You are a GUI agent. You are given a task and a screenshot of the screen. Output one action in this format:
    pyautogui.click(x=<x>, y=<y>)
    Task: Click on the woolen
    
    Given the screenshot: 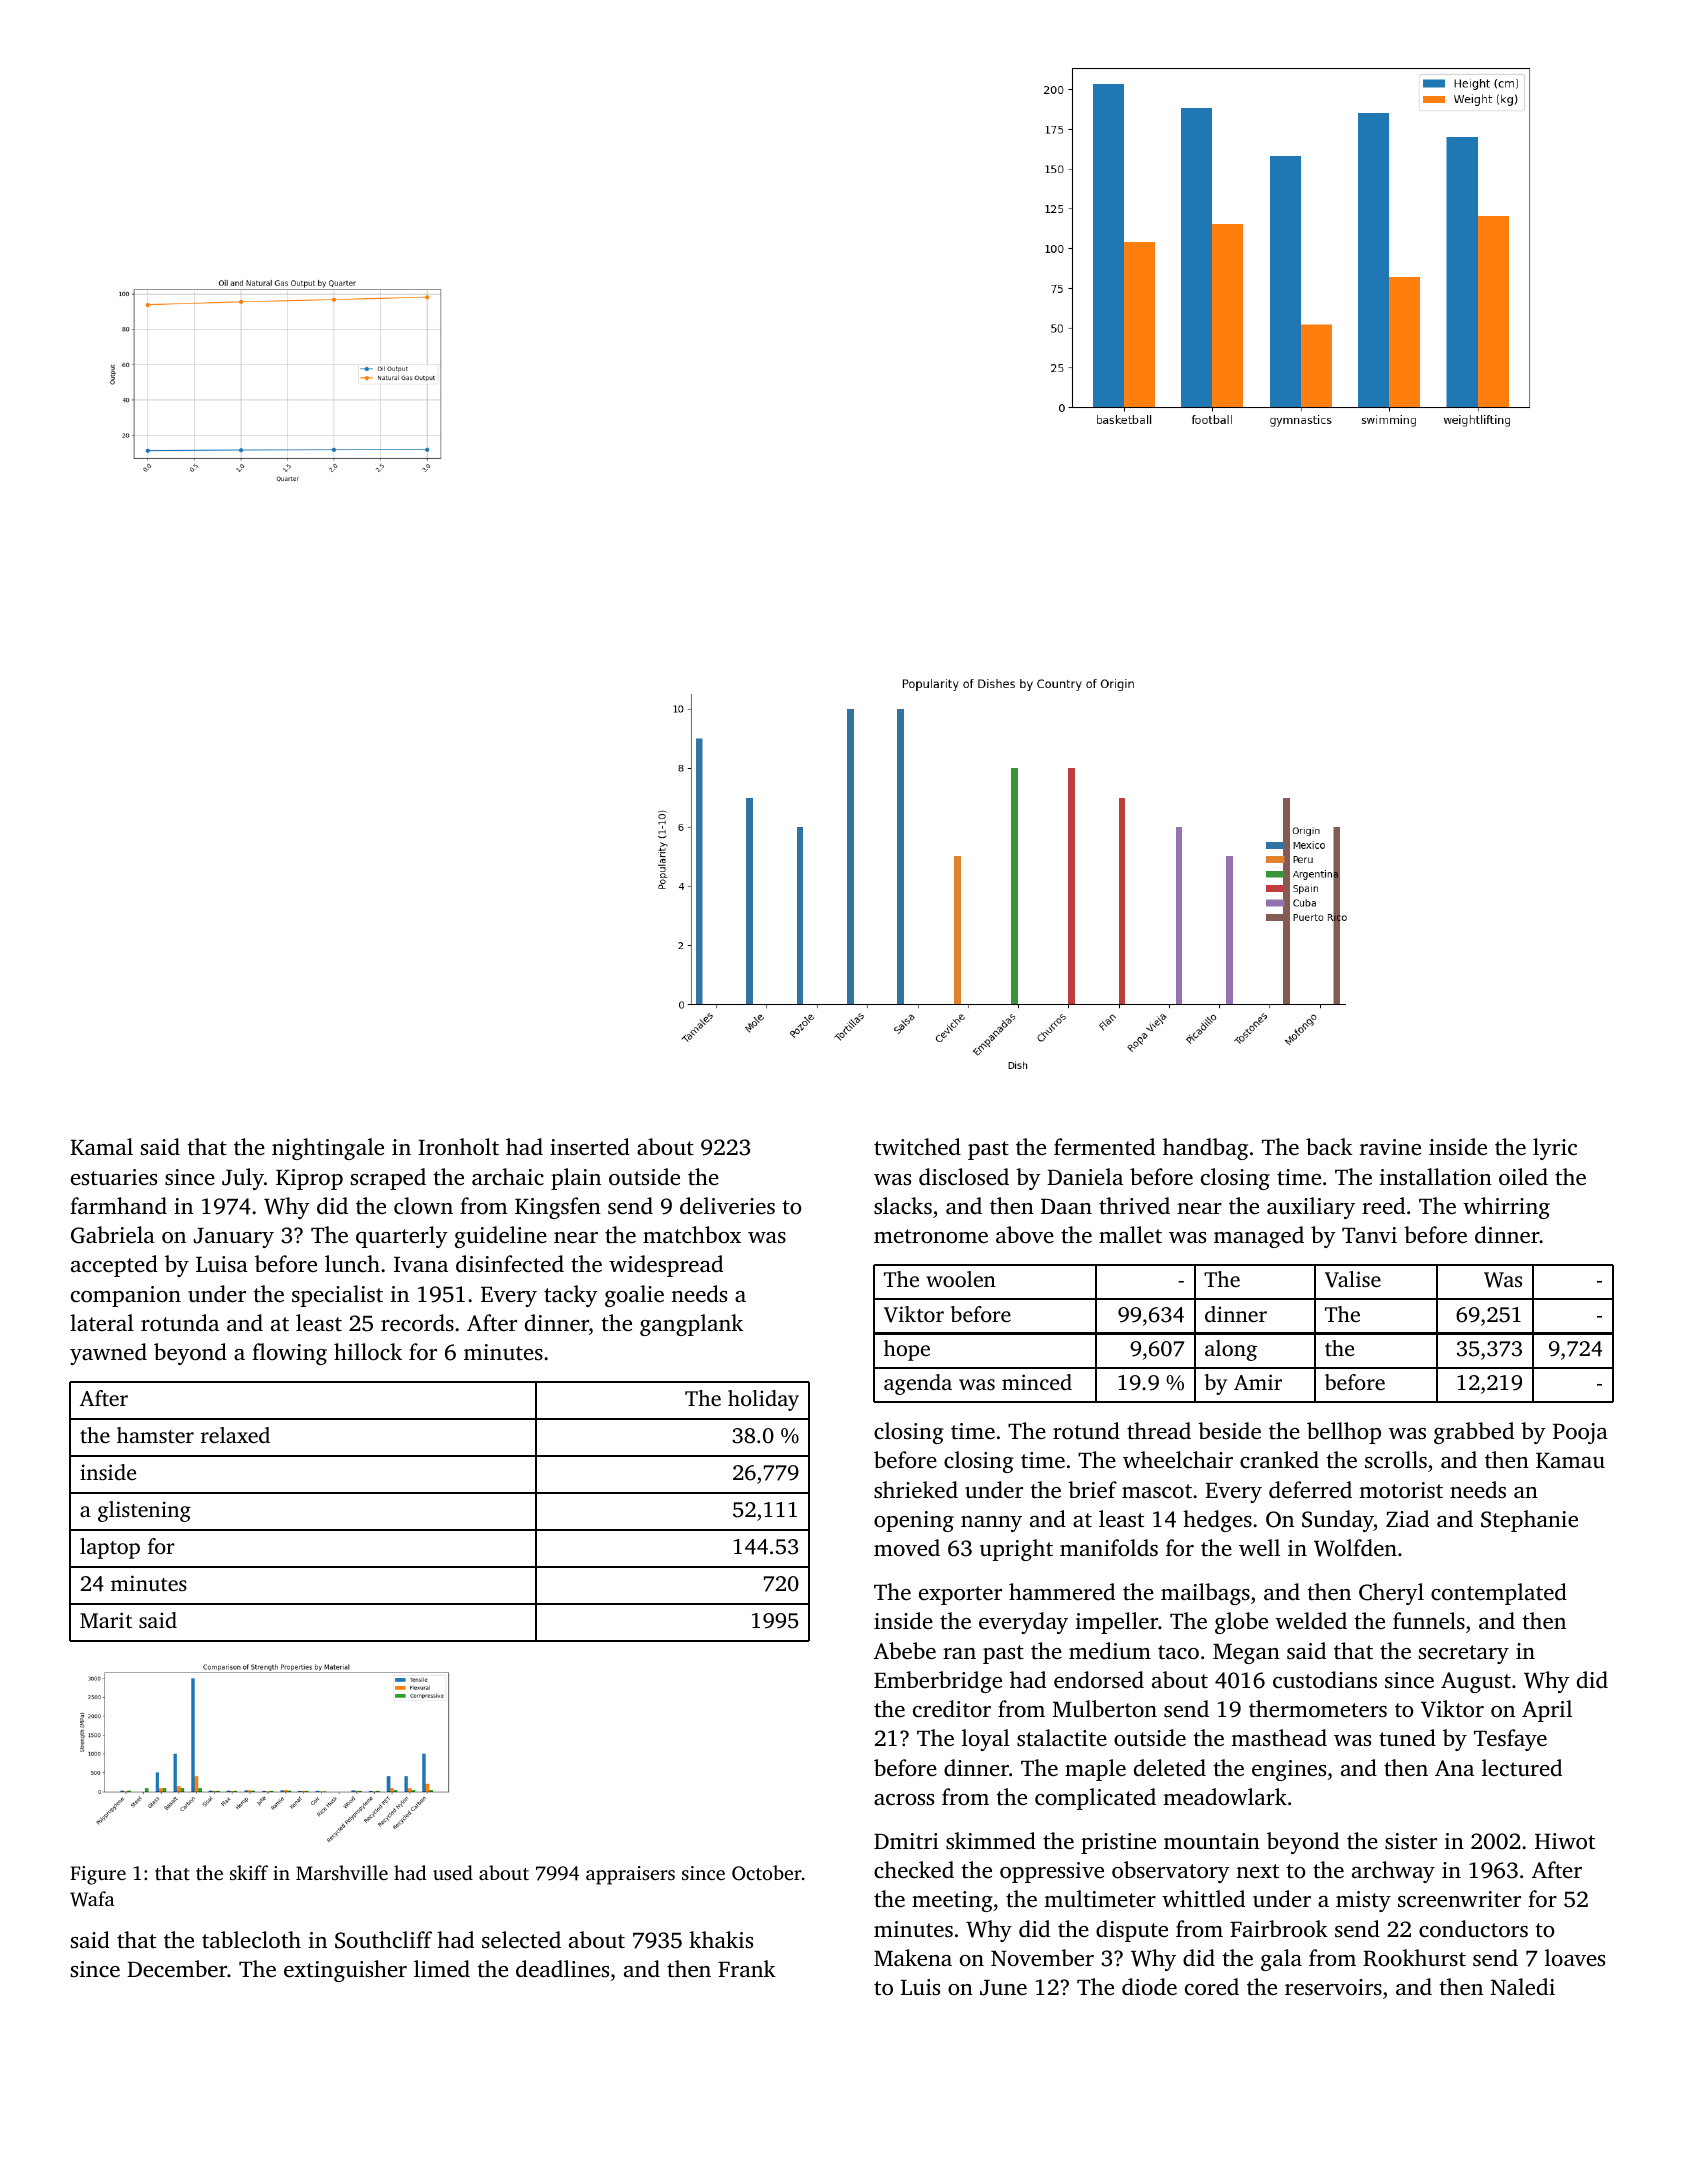 What is the action you would take?
    pyautogui.click(x=961, y=1279)
